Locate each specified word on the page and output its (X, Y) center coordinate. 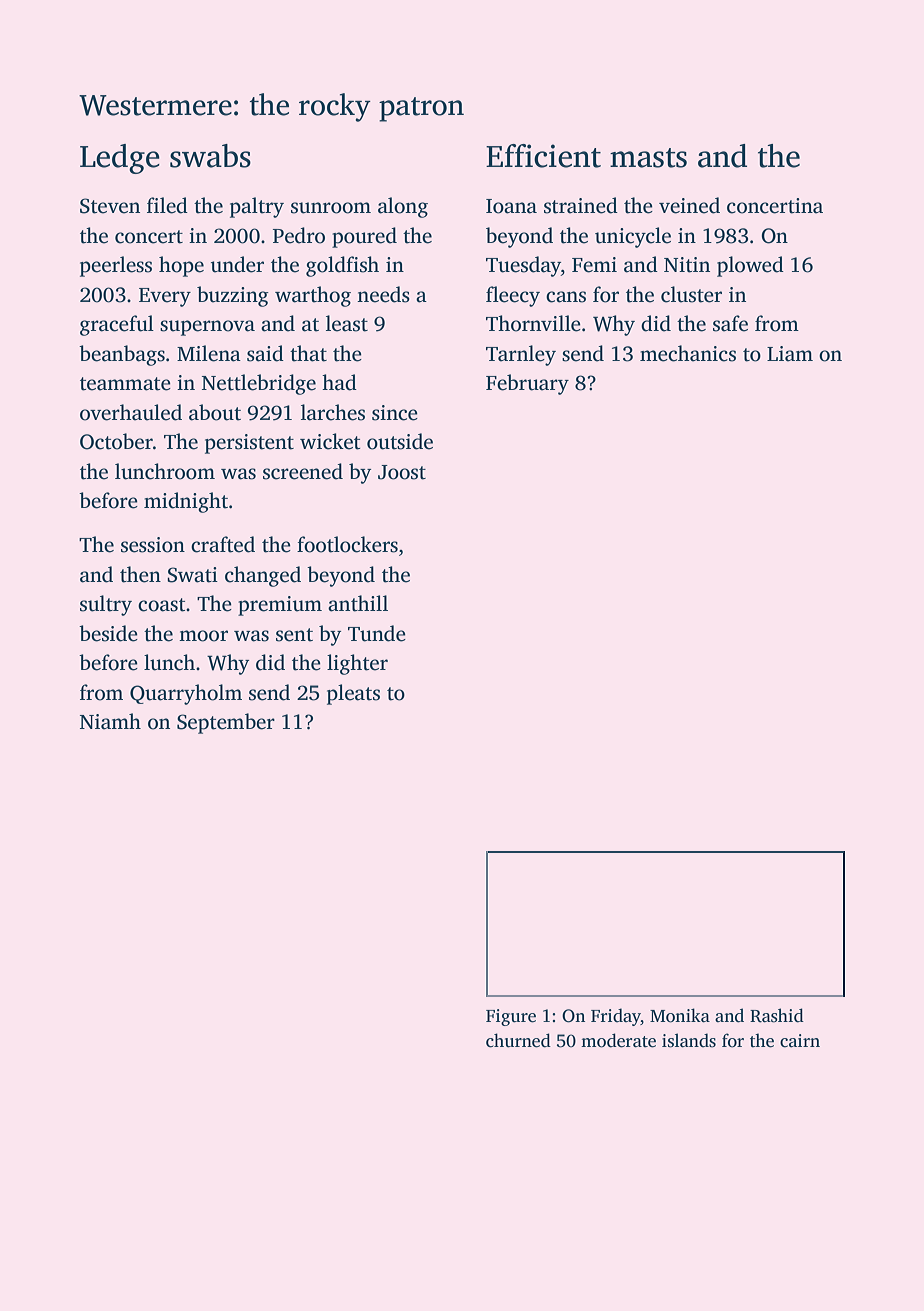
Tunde (377, 633)
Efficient (543, 156)
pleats (353, 694)
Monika (680, 1015)
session (153, 545)
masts (648, 158)
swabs (210, 156)
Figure (511, 1017)
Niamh (110, 721)
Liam (790, 354)
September (226, 723)
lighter (357, 664)
